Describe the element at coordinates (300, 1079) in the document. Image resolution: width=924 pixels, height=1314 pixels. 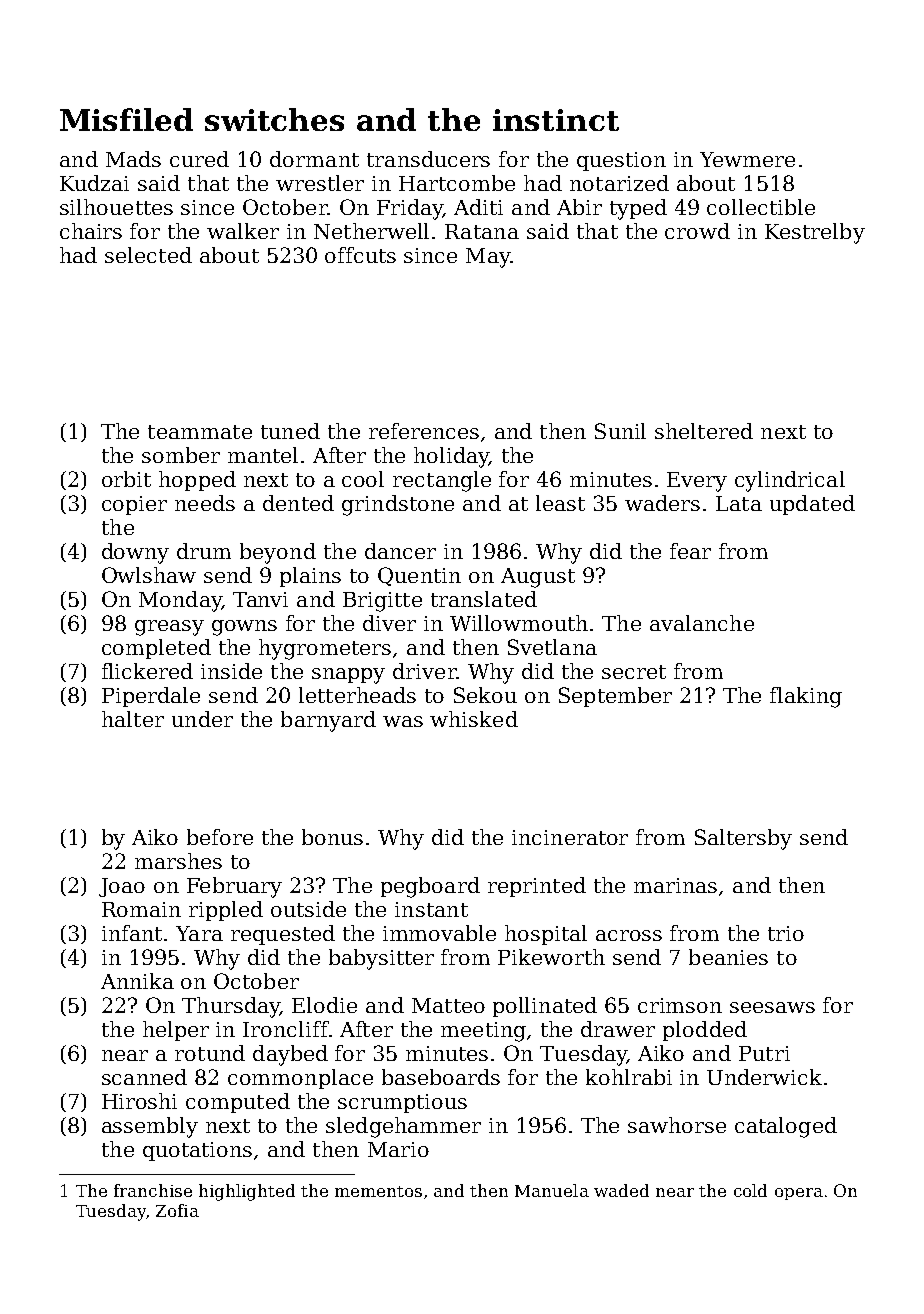
I see `commonplace` at that location.
